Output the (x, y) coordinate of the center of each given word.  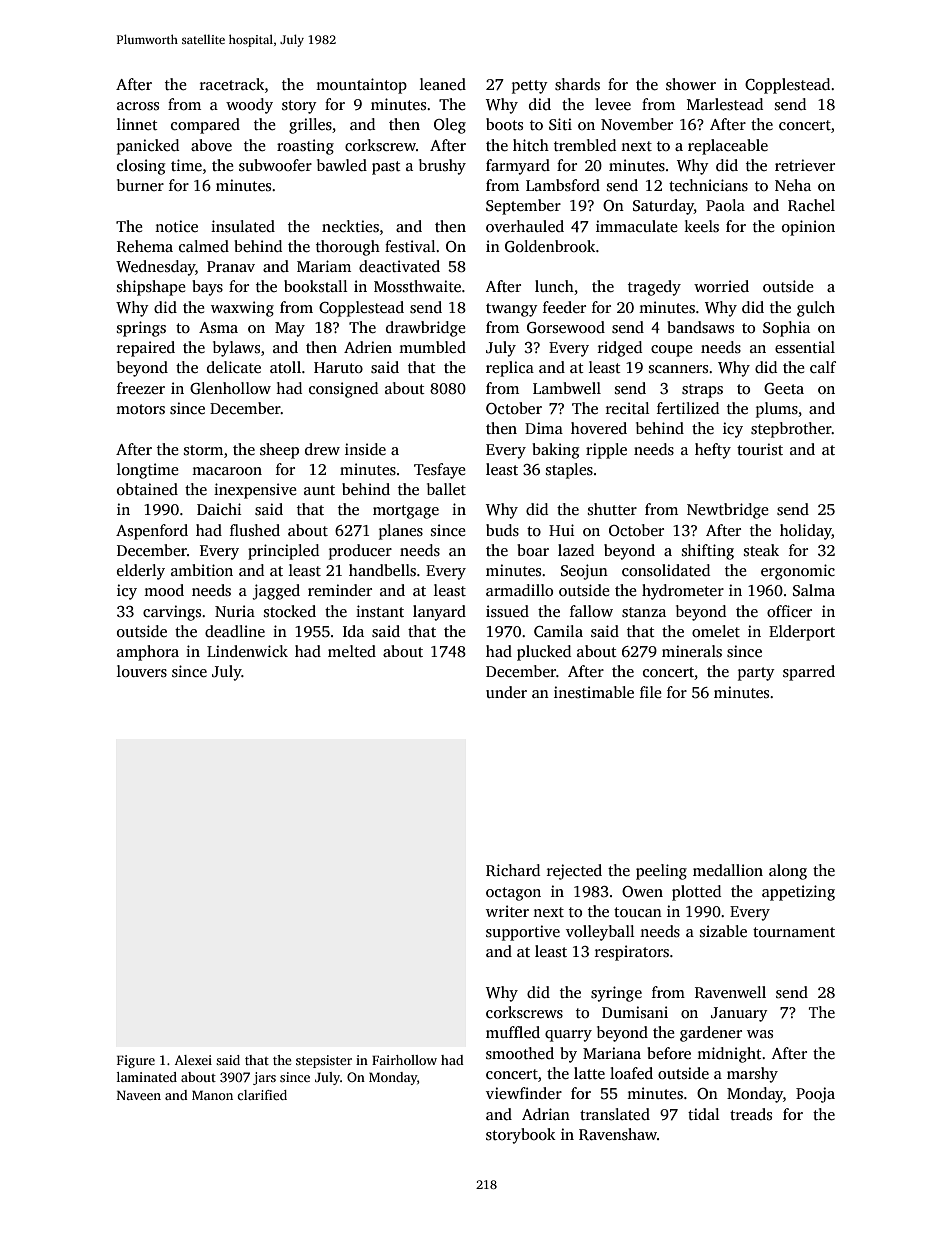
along (788, 872)
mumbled (432, 347)
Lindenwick (247, 651)
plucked (544, 653)
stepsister (324, 1061)
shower (691, 84)
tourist (760, 449)
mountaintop (361, 86)
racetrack (232, 84)
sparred (809, 673)
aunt (319, 490)
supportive (523, 933)
